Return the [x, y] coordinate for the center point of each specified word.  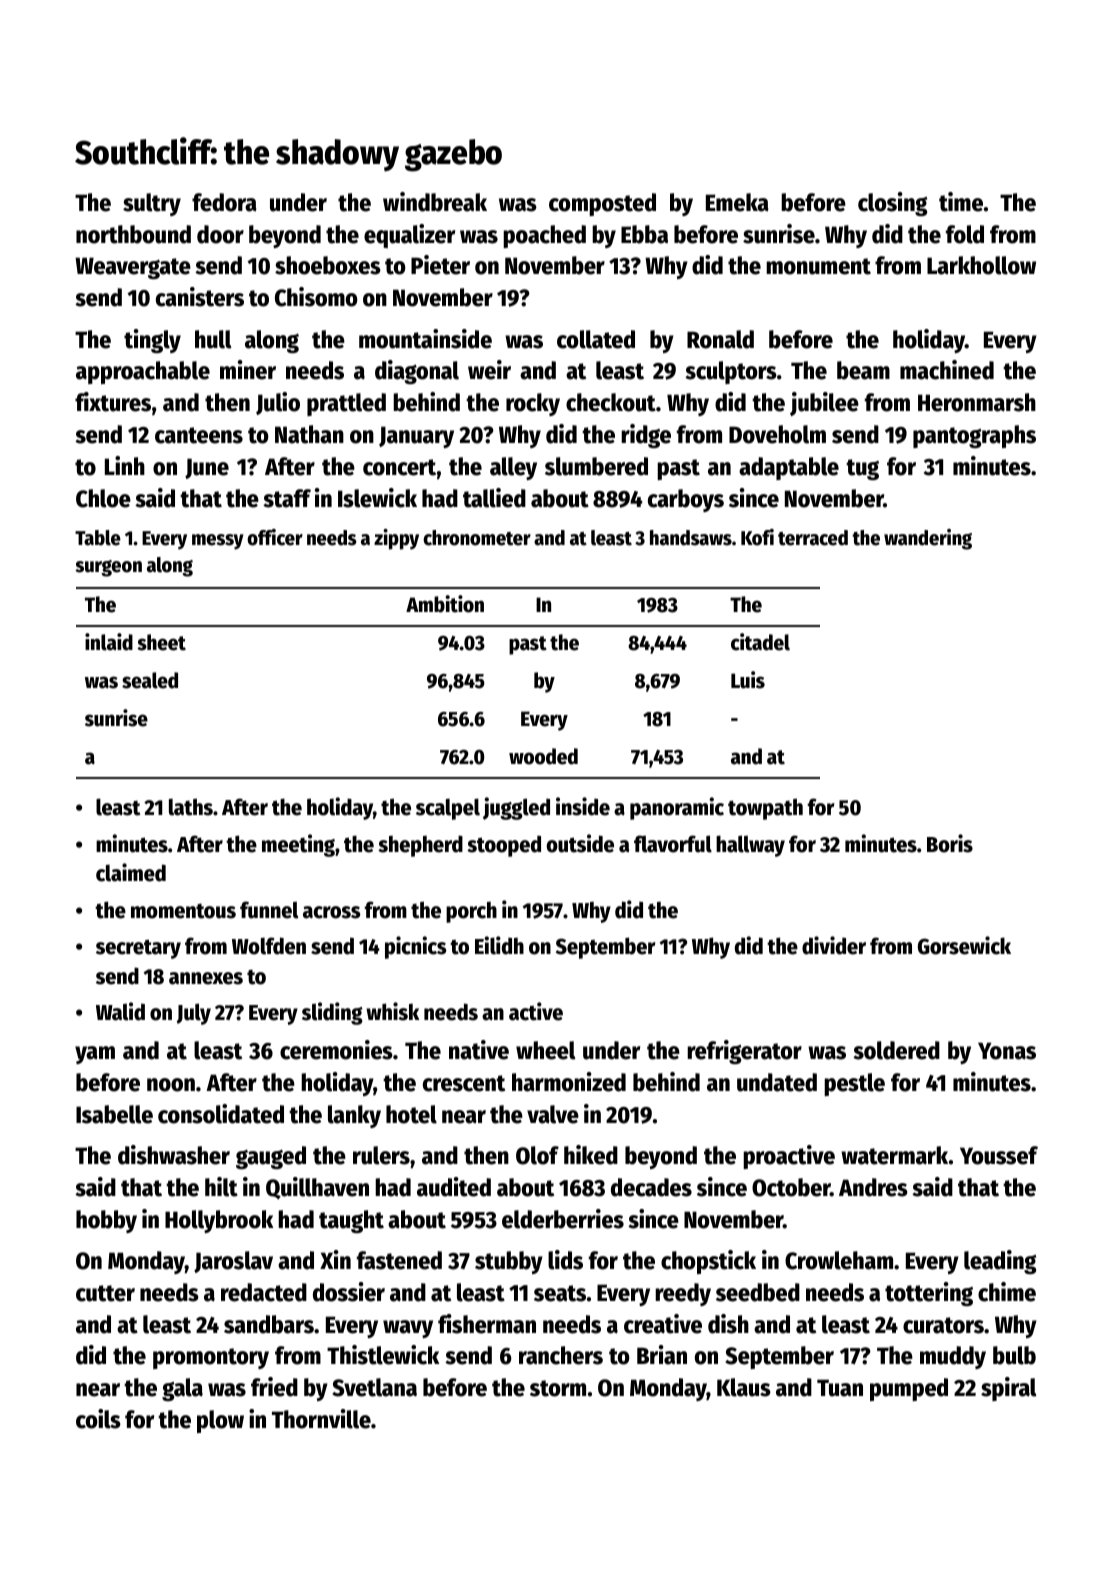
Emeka [737, 202]
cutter [105, 1293]
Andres [873, 1187]
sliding [332, 1013]
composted [602, 204]
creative [663, 1324]
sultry [152, 204]
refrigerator [744, 1052]
